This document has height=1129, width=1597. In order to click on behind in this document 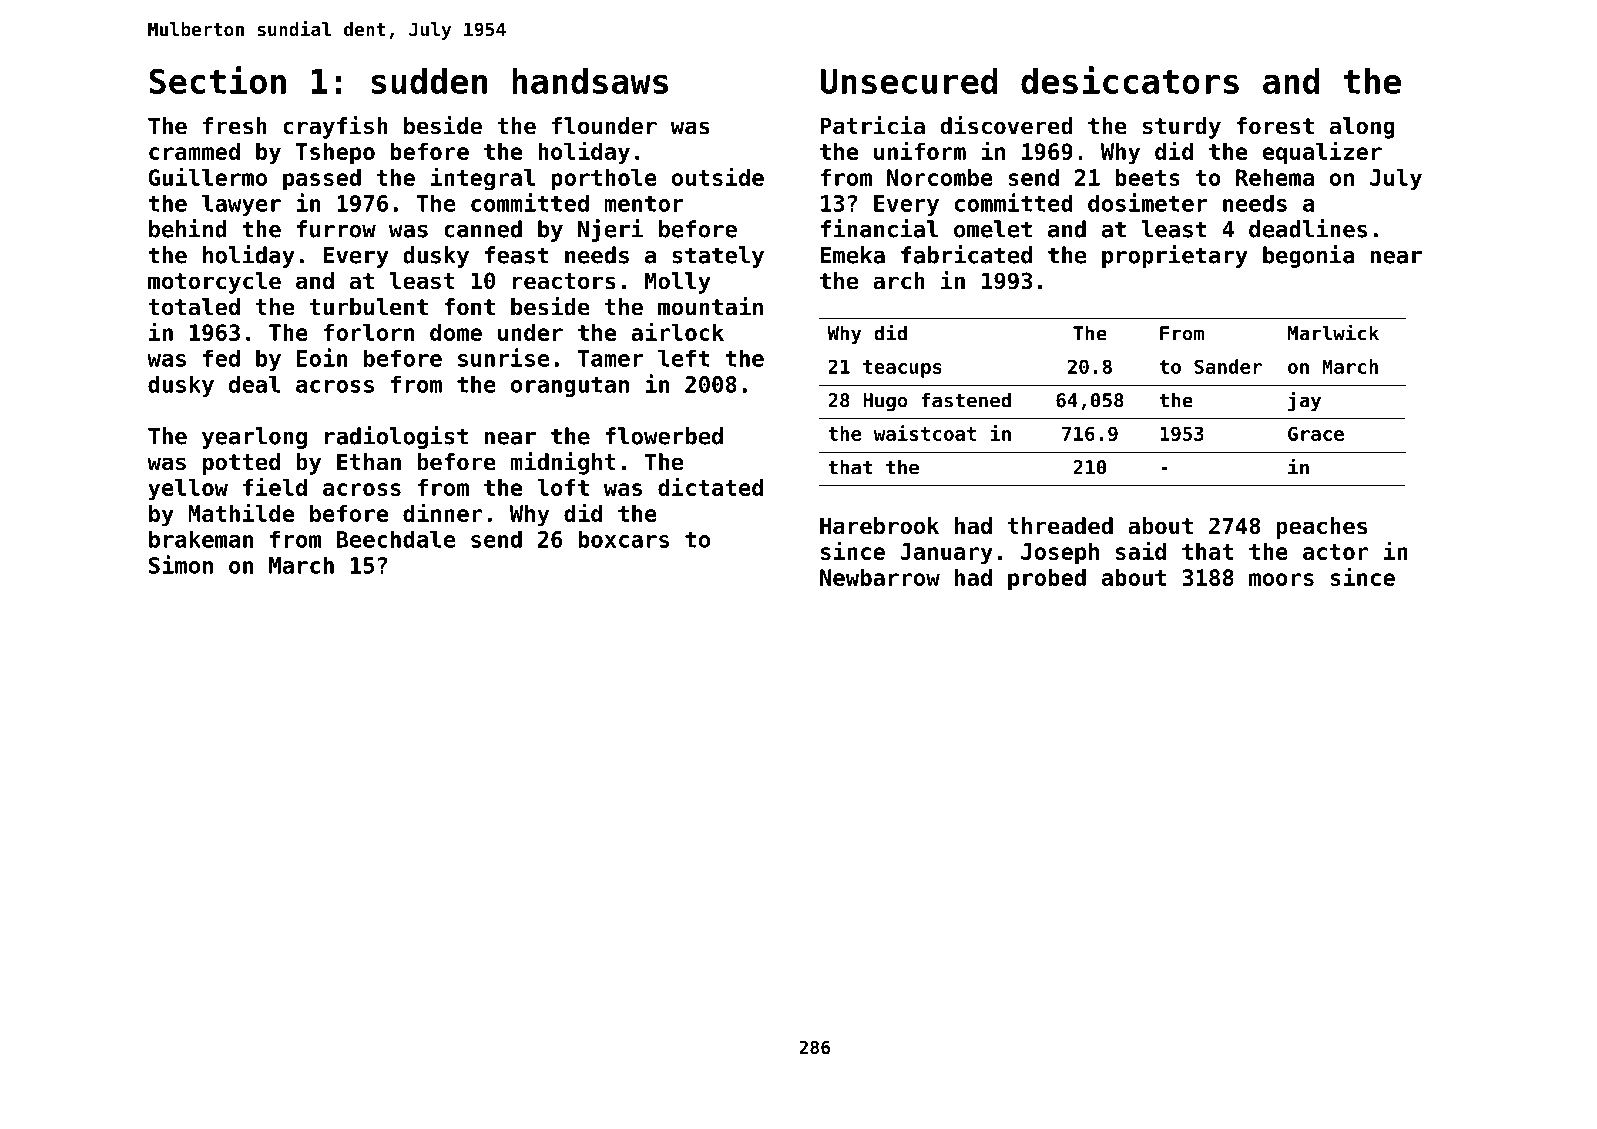, I will do `click(188, 228)`.
